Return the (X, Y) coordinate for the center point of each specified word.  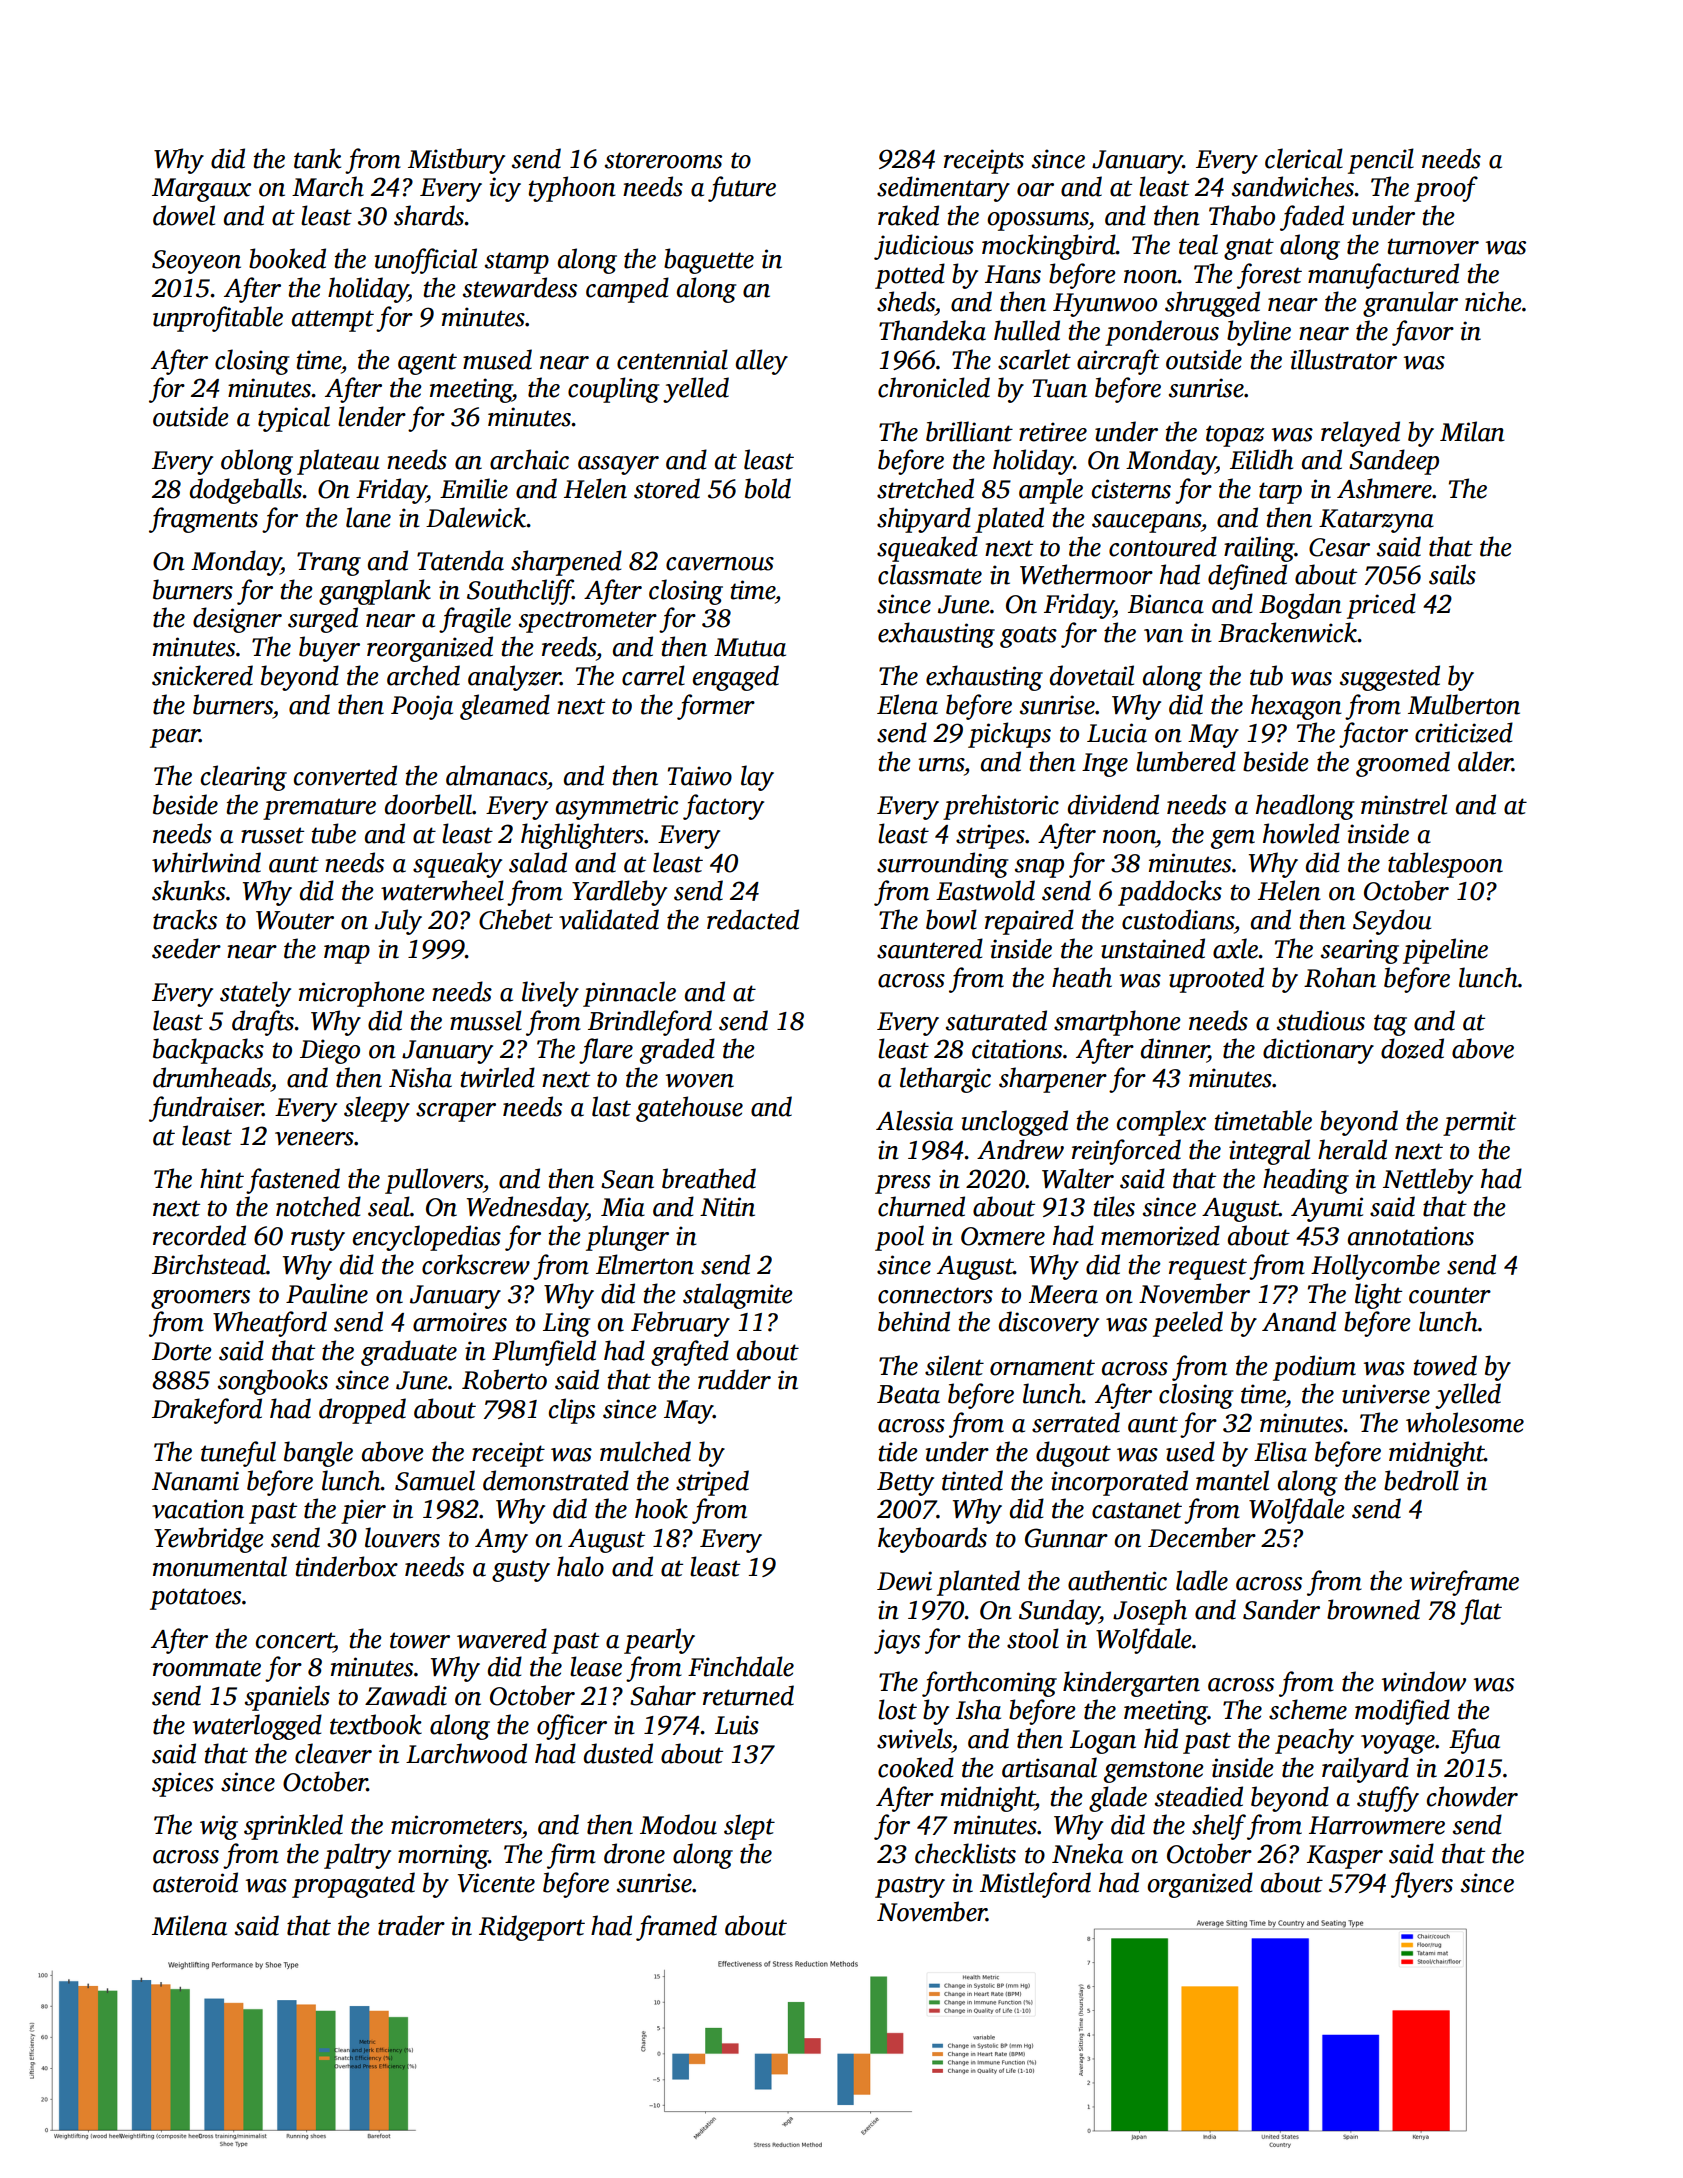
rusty (318, 1240)
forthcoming (989, 1684)
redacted (753, 919)
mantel (1232, 1480)
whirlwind (206, 862)
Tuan (1059, 388)
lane (368, 517)
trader (411, 1925)
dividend (1113, 804)
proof (1446, 189)
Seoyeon (196, 262)
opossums (1037, 221)
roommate (207, 1668)
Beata (908, 1394)
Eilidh (1261, 459)
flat (1481, 1612)
